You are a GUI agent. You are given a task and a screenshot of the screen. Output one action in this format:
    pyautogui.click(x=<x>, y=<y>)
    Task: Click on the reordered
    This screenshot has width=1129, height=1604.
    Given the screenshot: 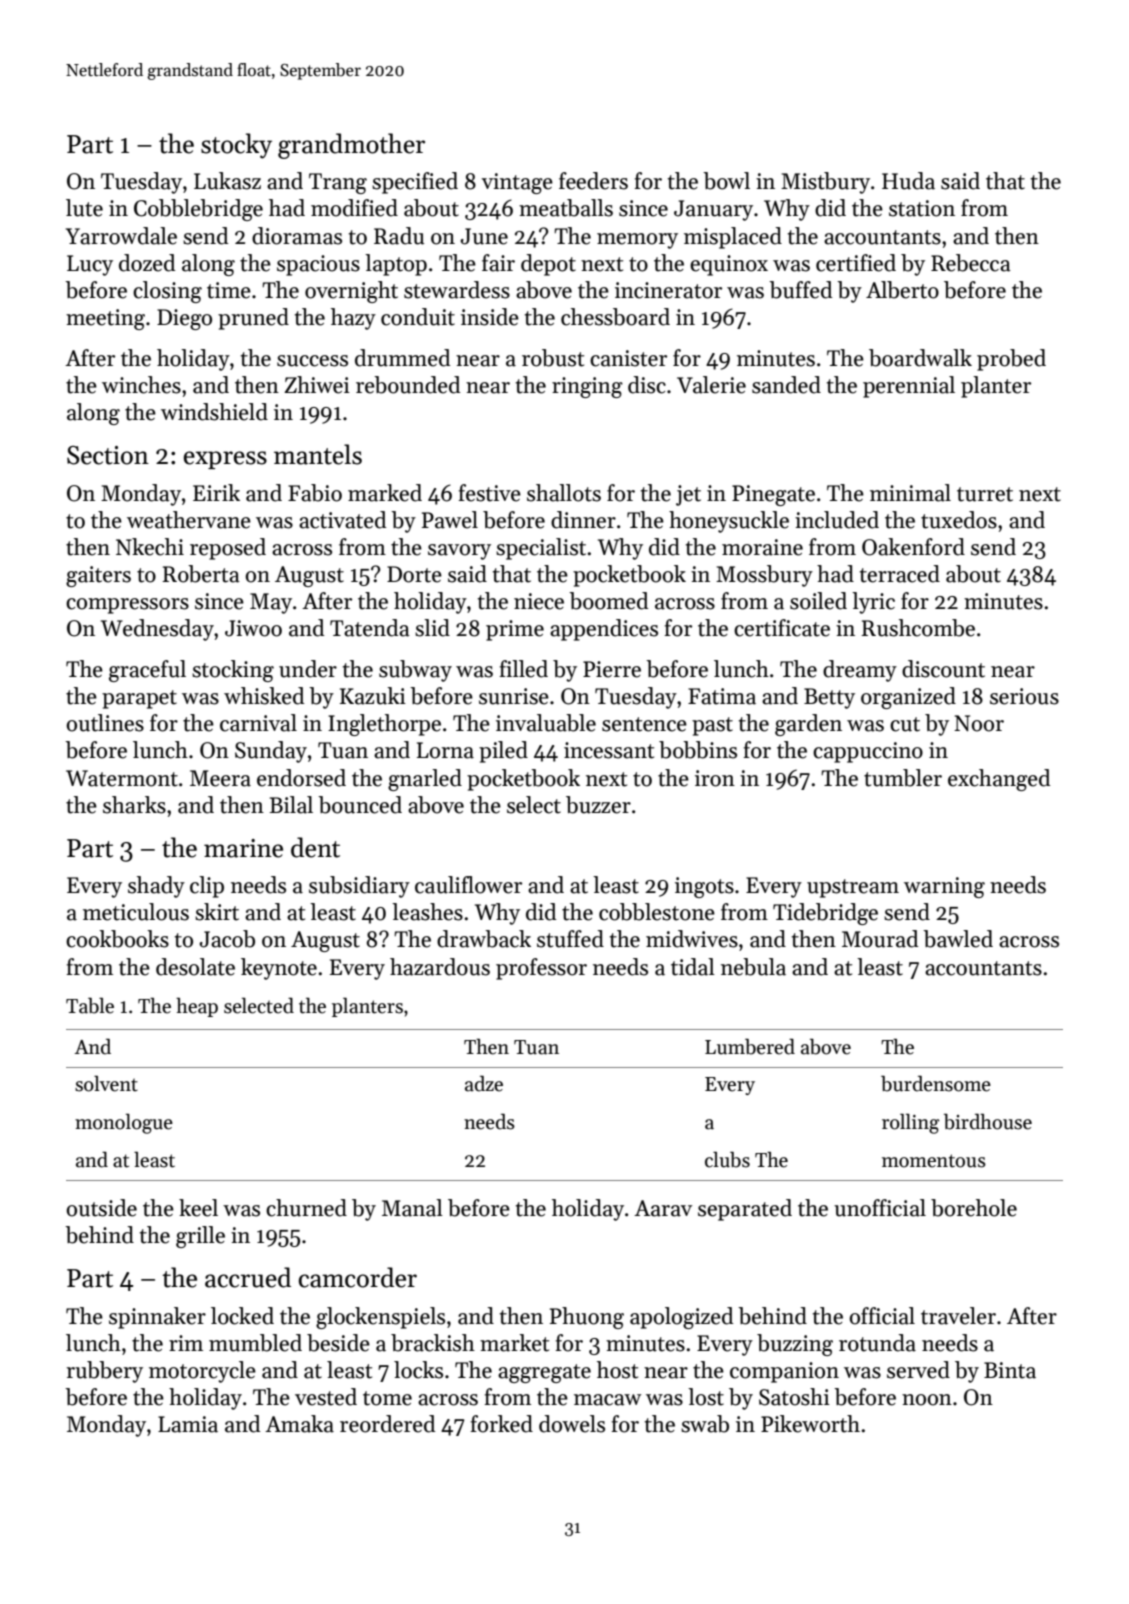 What is the action you would take?
    pyautogui.click(x=388, y=1424)
